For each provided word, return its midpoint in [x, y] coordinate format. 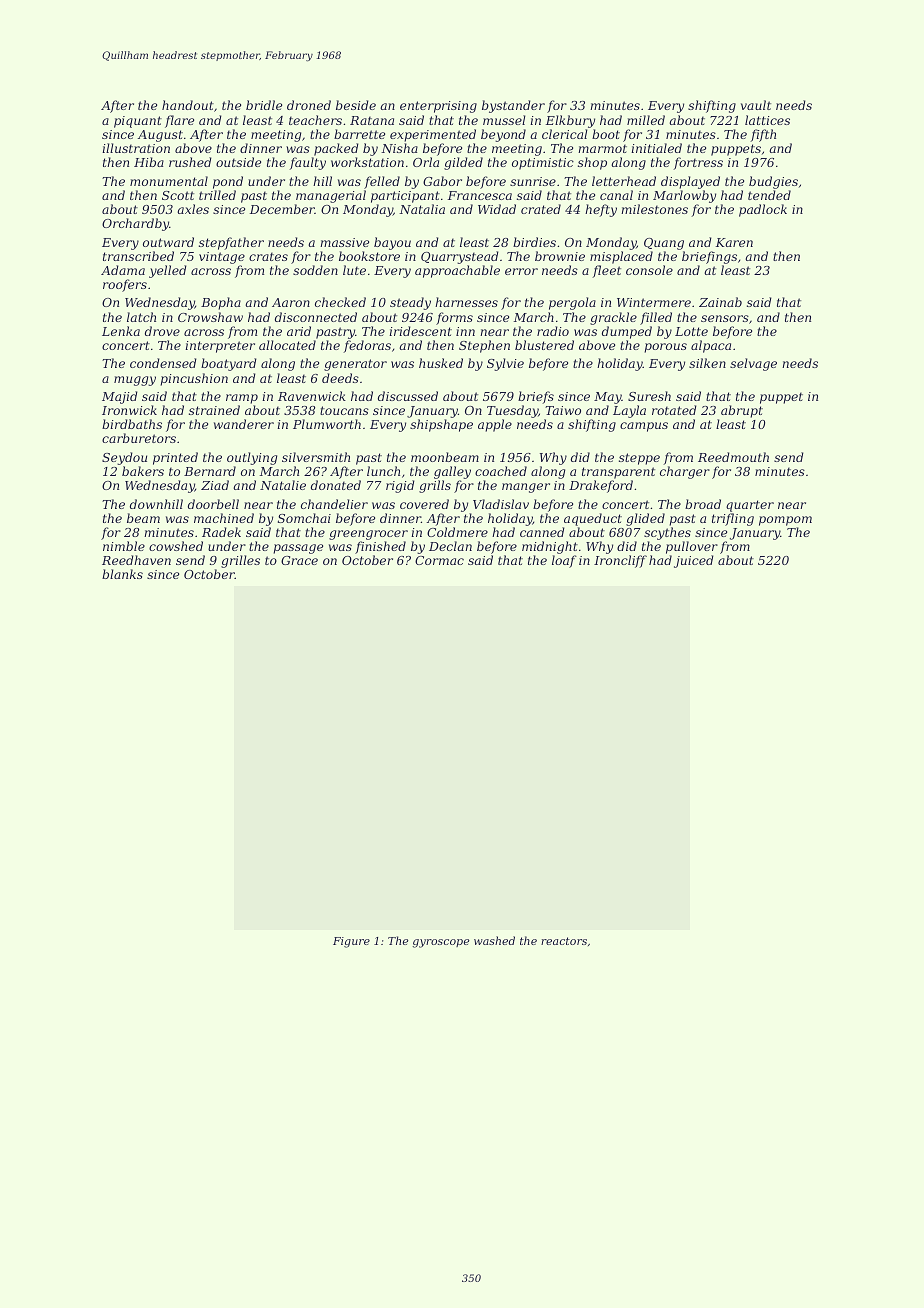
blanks [122, 574]
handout [188, 105]
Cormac [439, 560]
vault [756, 105]
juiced [694, 561]
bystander [513, 106]
